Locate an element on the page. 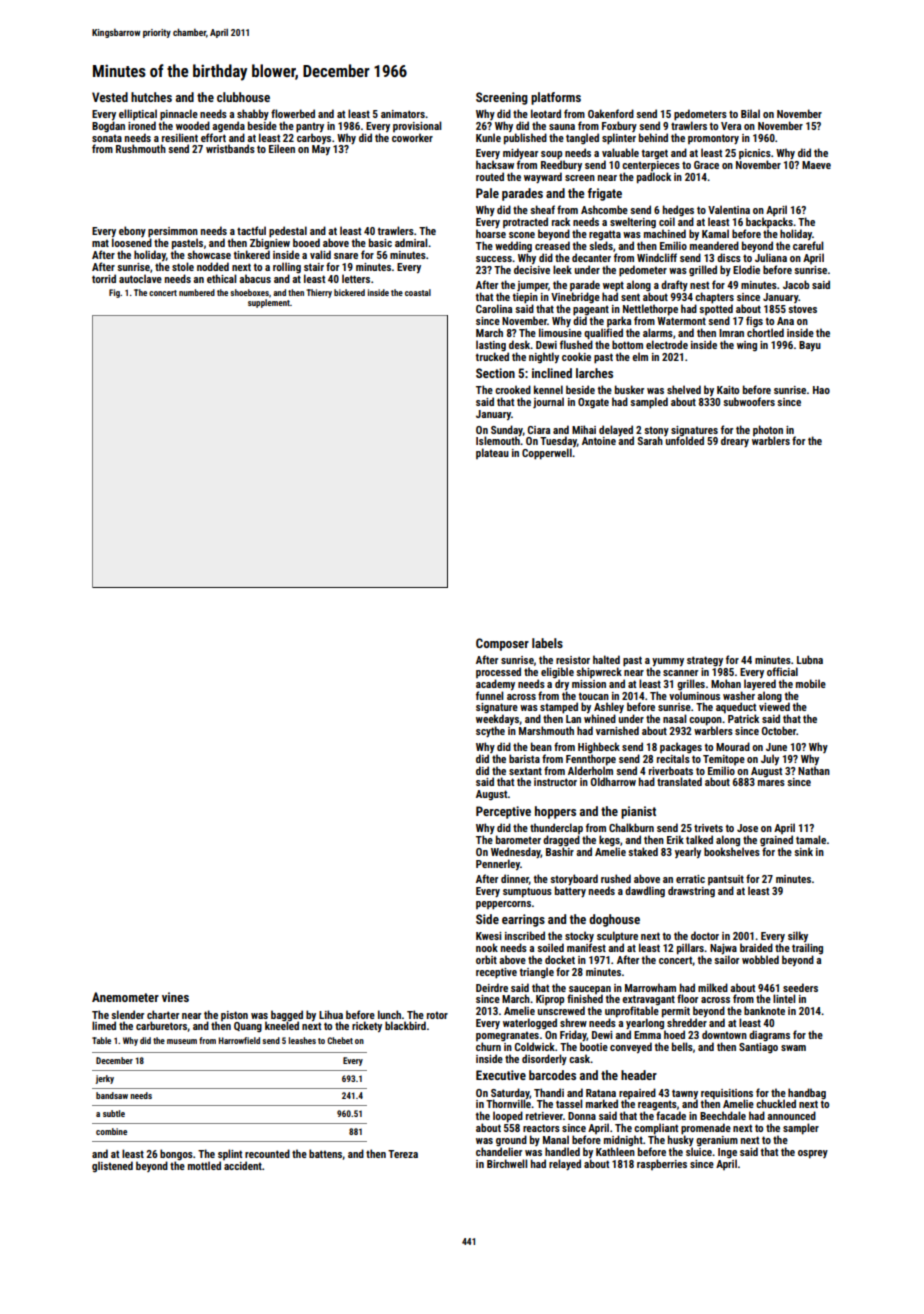 The image size is (924, 1314). numbered is located at coordinates (197, 292).
